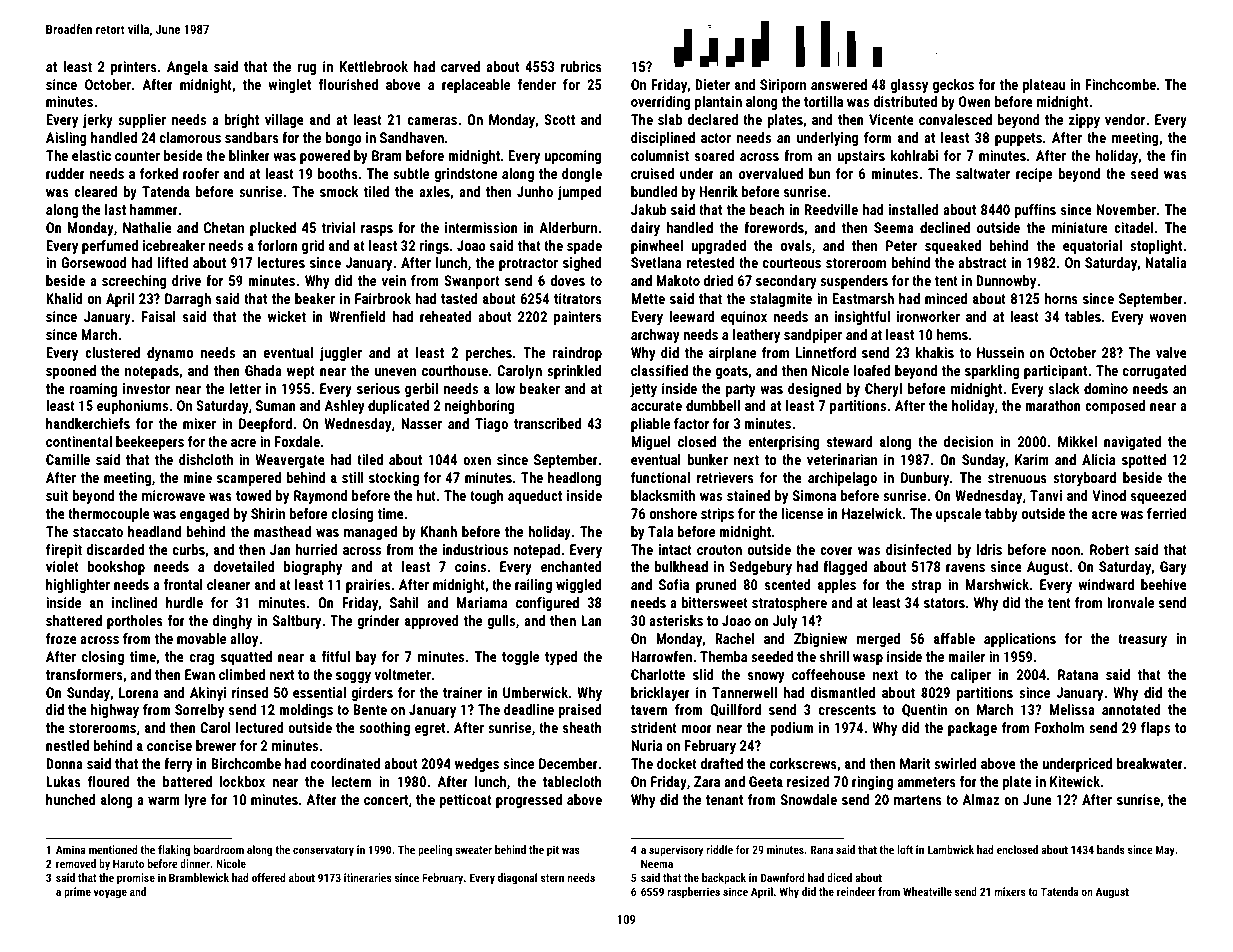 This screenshot has height=952, width=1233. I want to click on Khanh, so click(439, 531).
